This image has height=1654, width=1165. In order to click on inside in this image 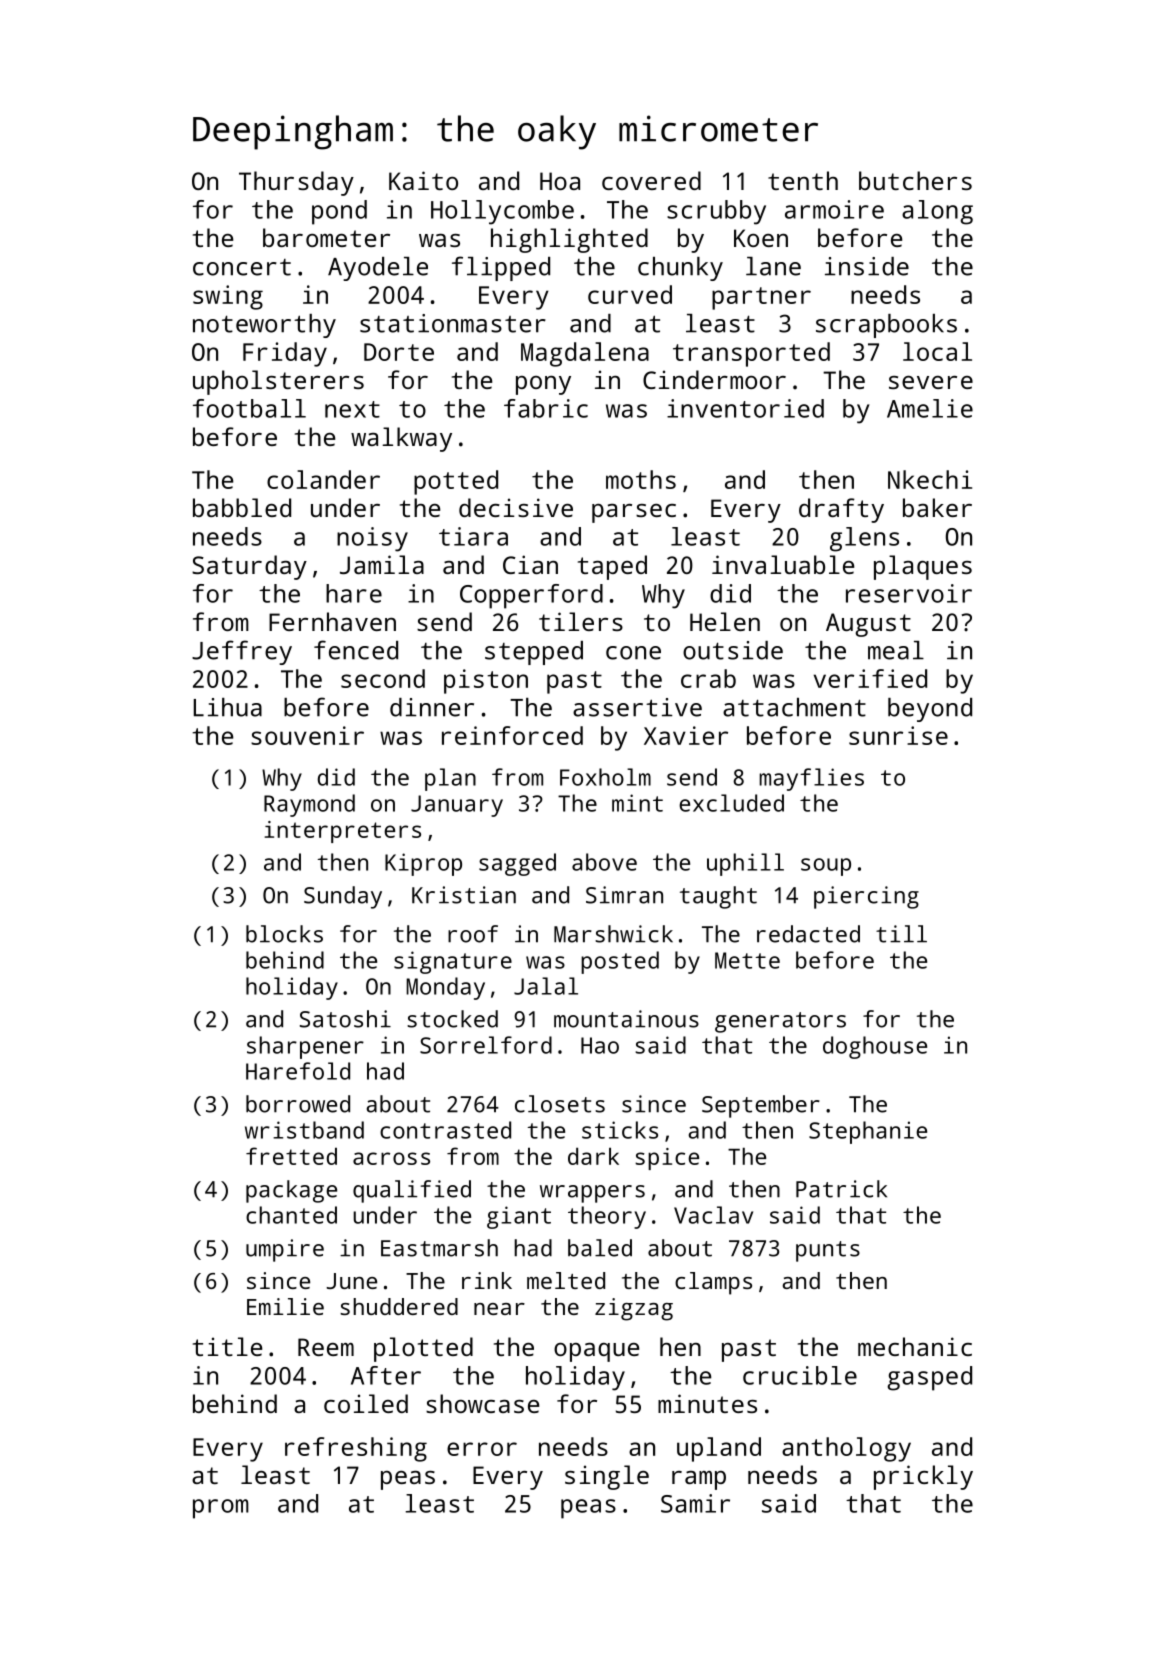, I will do `click(867, 266)`.
